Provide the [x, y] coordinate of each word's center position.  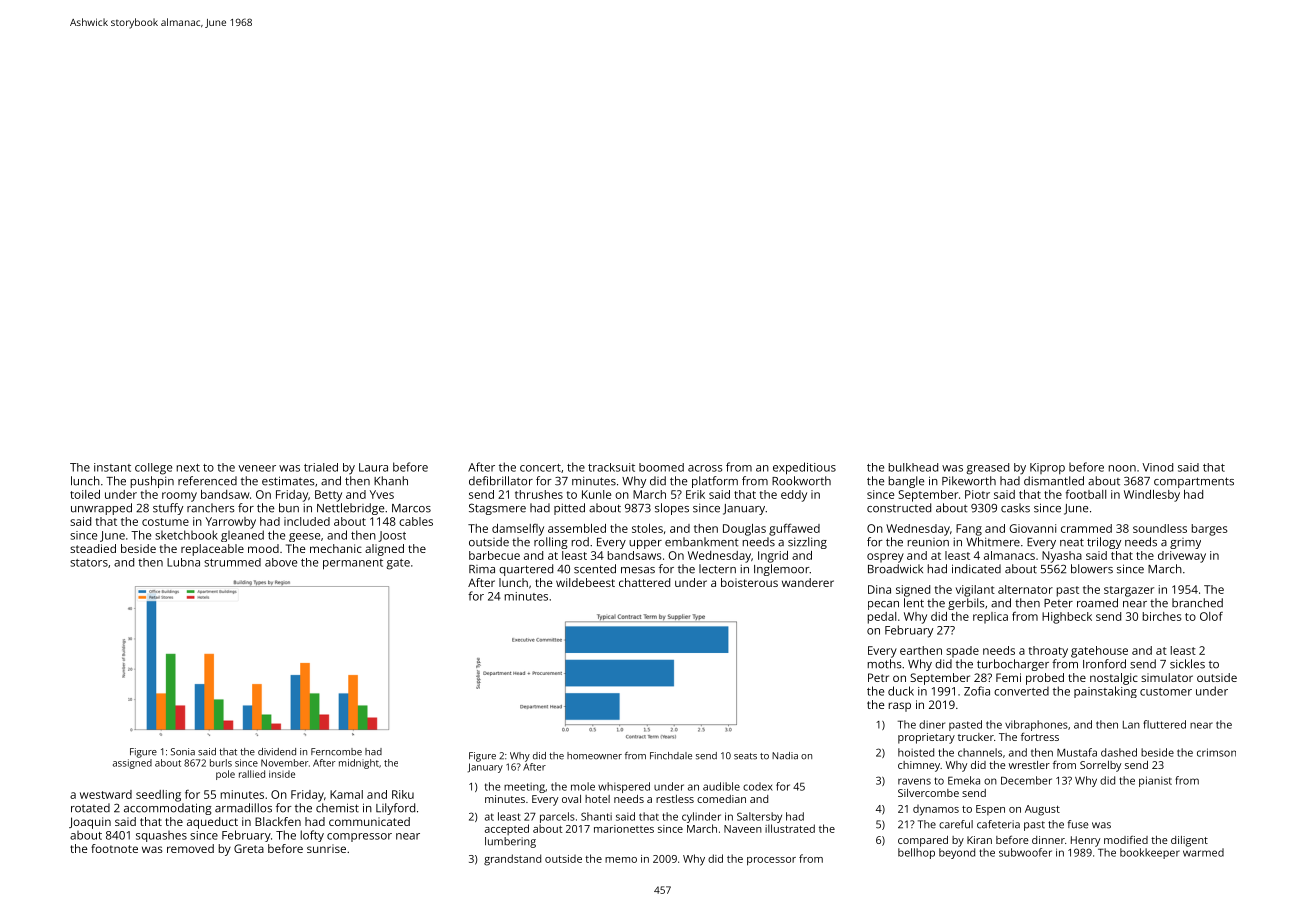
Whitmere [993, 542]
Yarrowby [231, 523]
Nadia [785, 756]
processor [771, 861]
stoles [647, 528]
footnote [114, 848]
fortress [1040, 736]
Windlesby [1152, 496]
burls [221, 763]
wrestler [1029, 765]
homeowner [594, 756]
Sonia [183, 752]
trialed [321, 467]
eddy [794, 496]
